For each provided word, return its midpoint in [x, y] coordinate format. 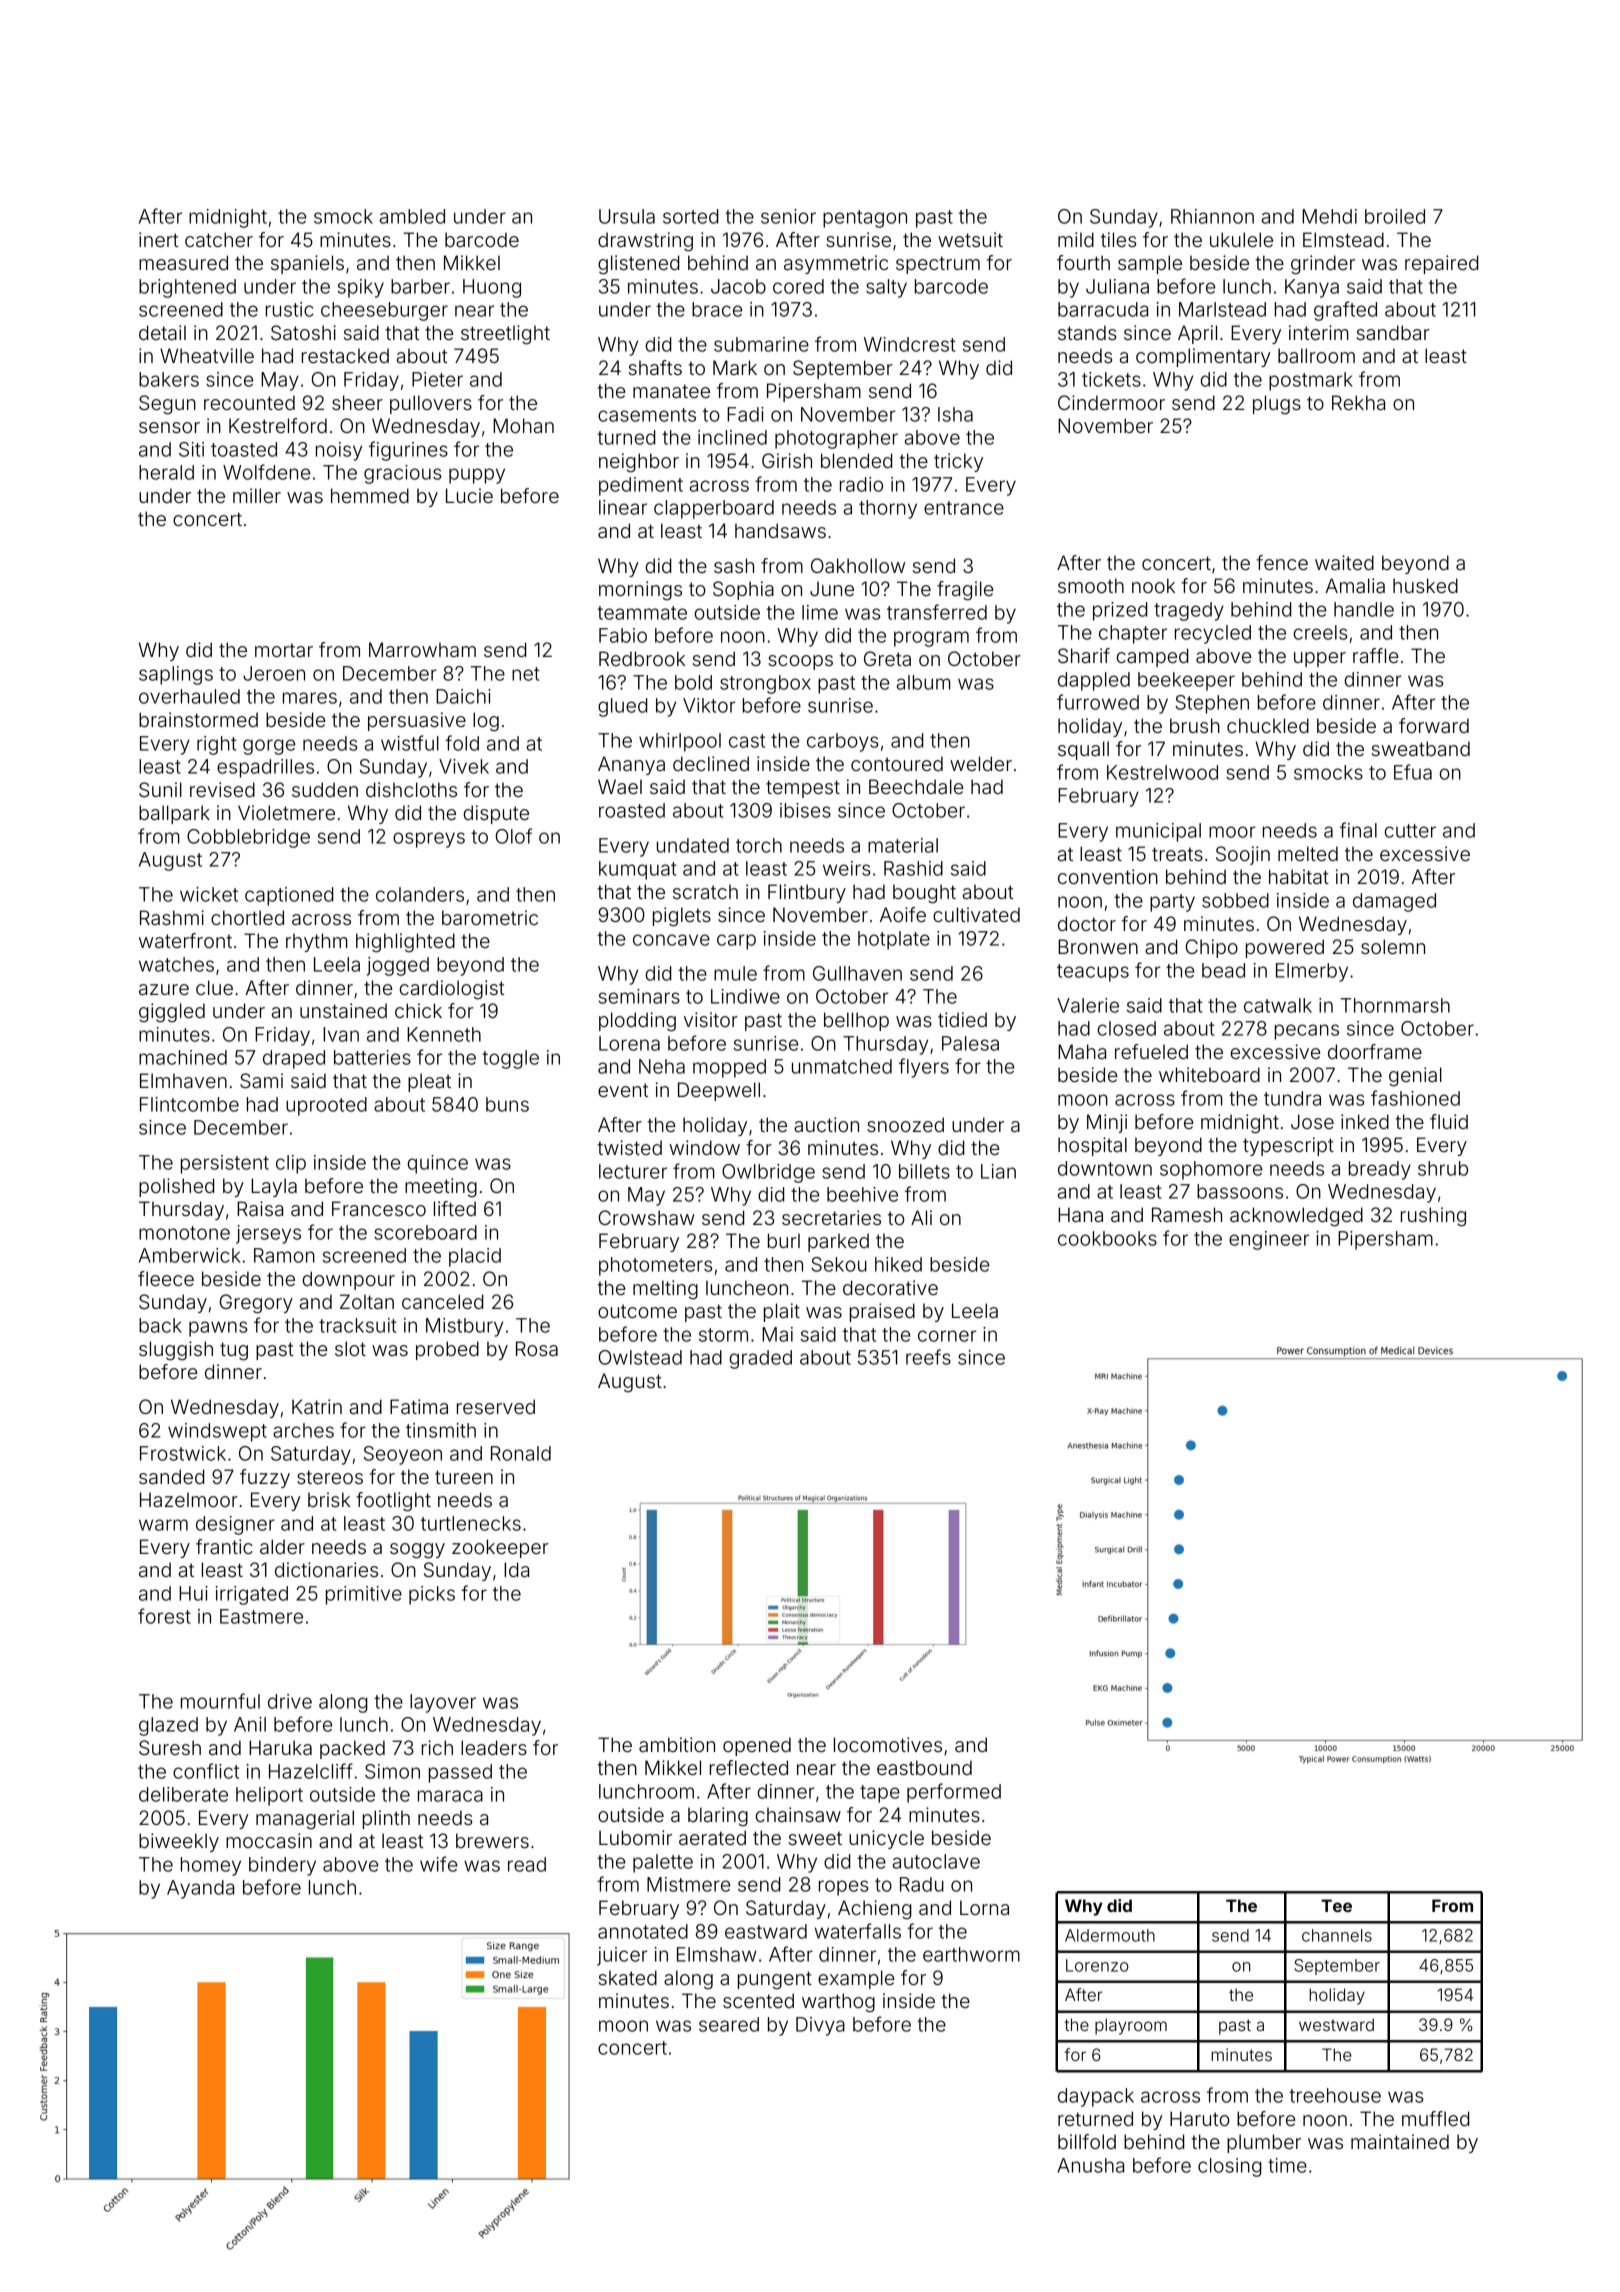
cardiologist [451, 990]
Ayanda [200, 1889]
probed [447, 1350]
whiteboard [1209, 1074]
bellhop [856, 1021]
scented [758, 2000]
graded [761, 1359]
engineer [1269, 1240]
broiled [1395, 216]
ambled [412, 216]
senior [788, 216]
